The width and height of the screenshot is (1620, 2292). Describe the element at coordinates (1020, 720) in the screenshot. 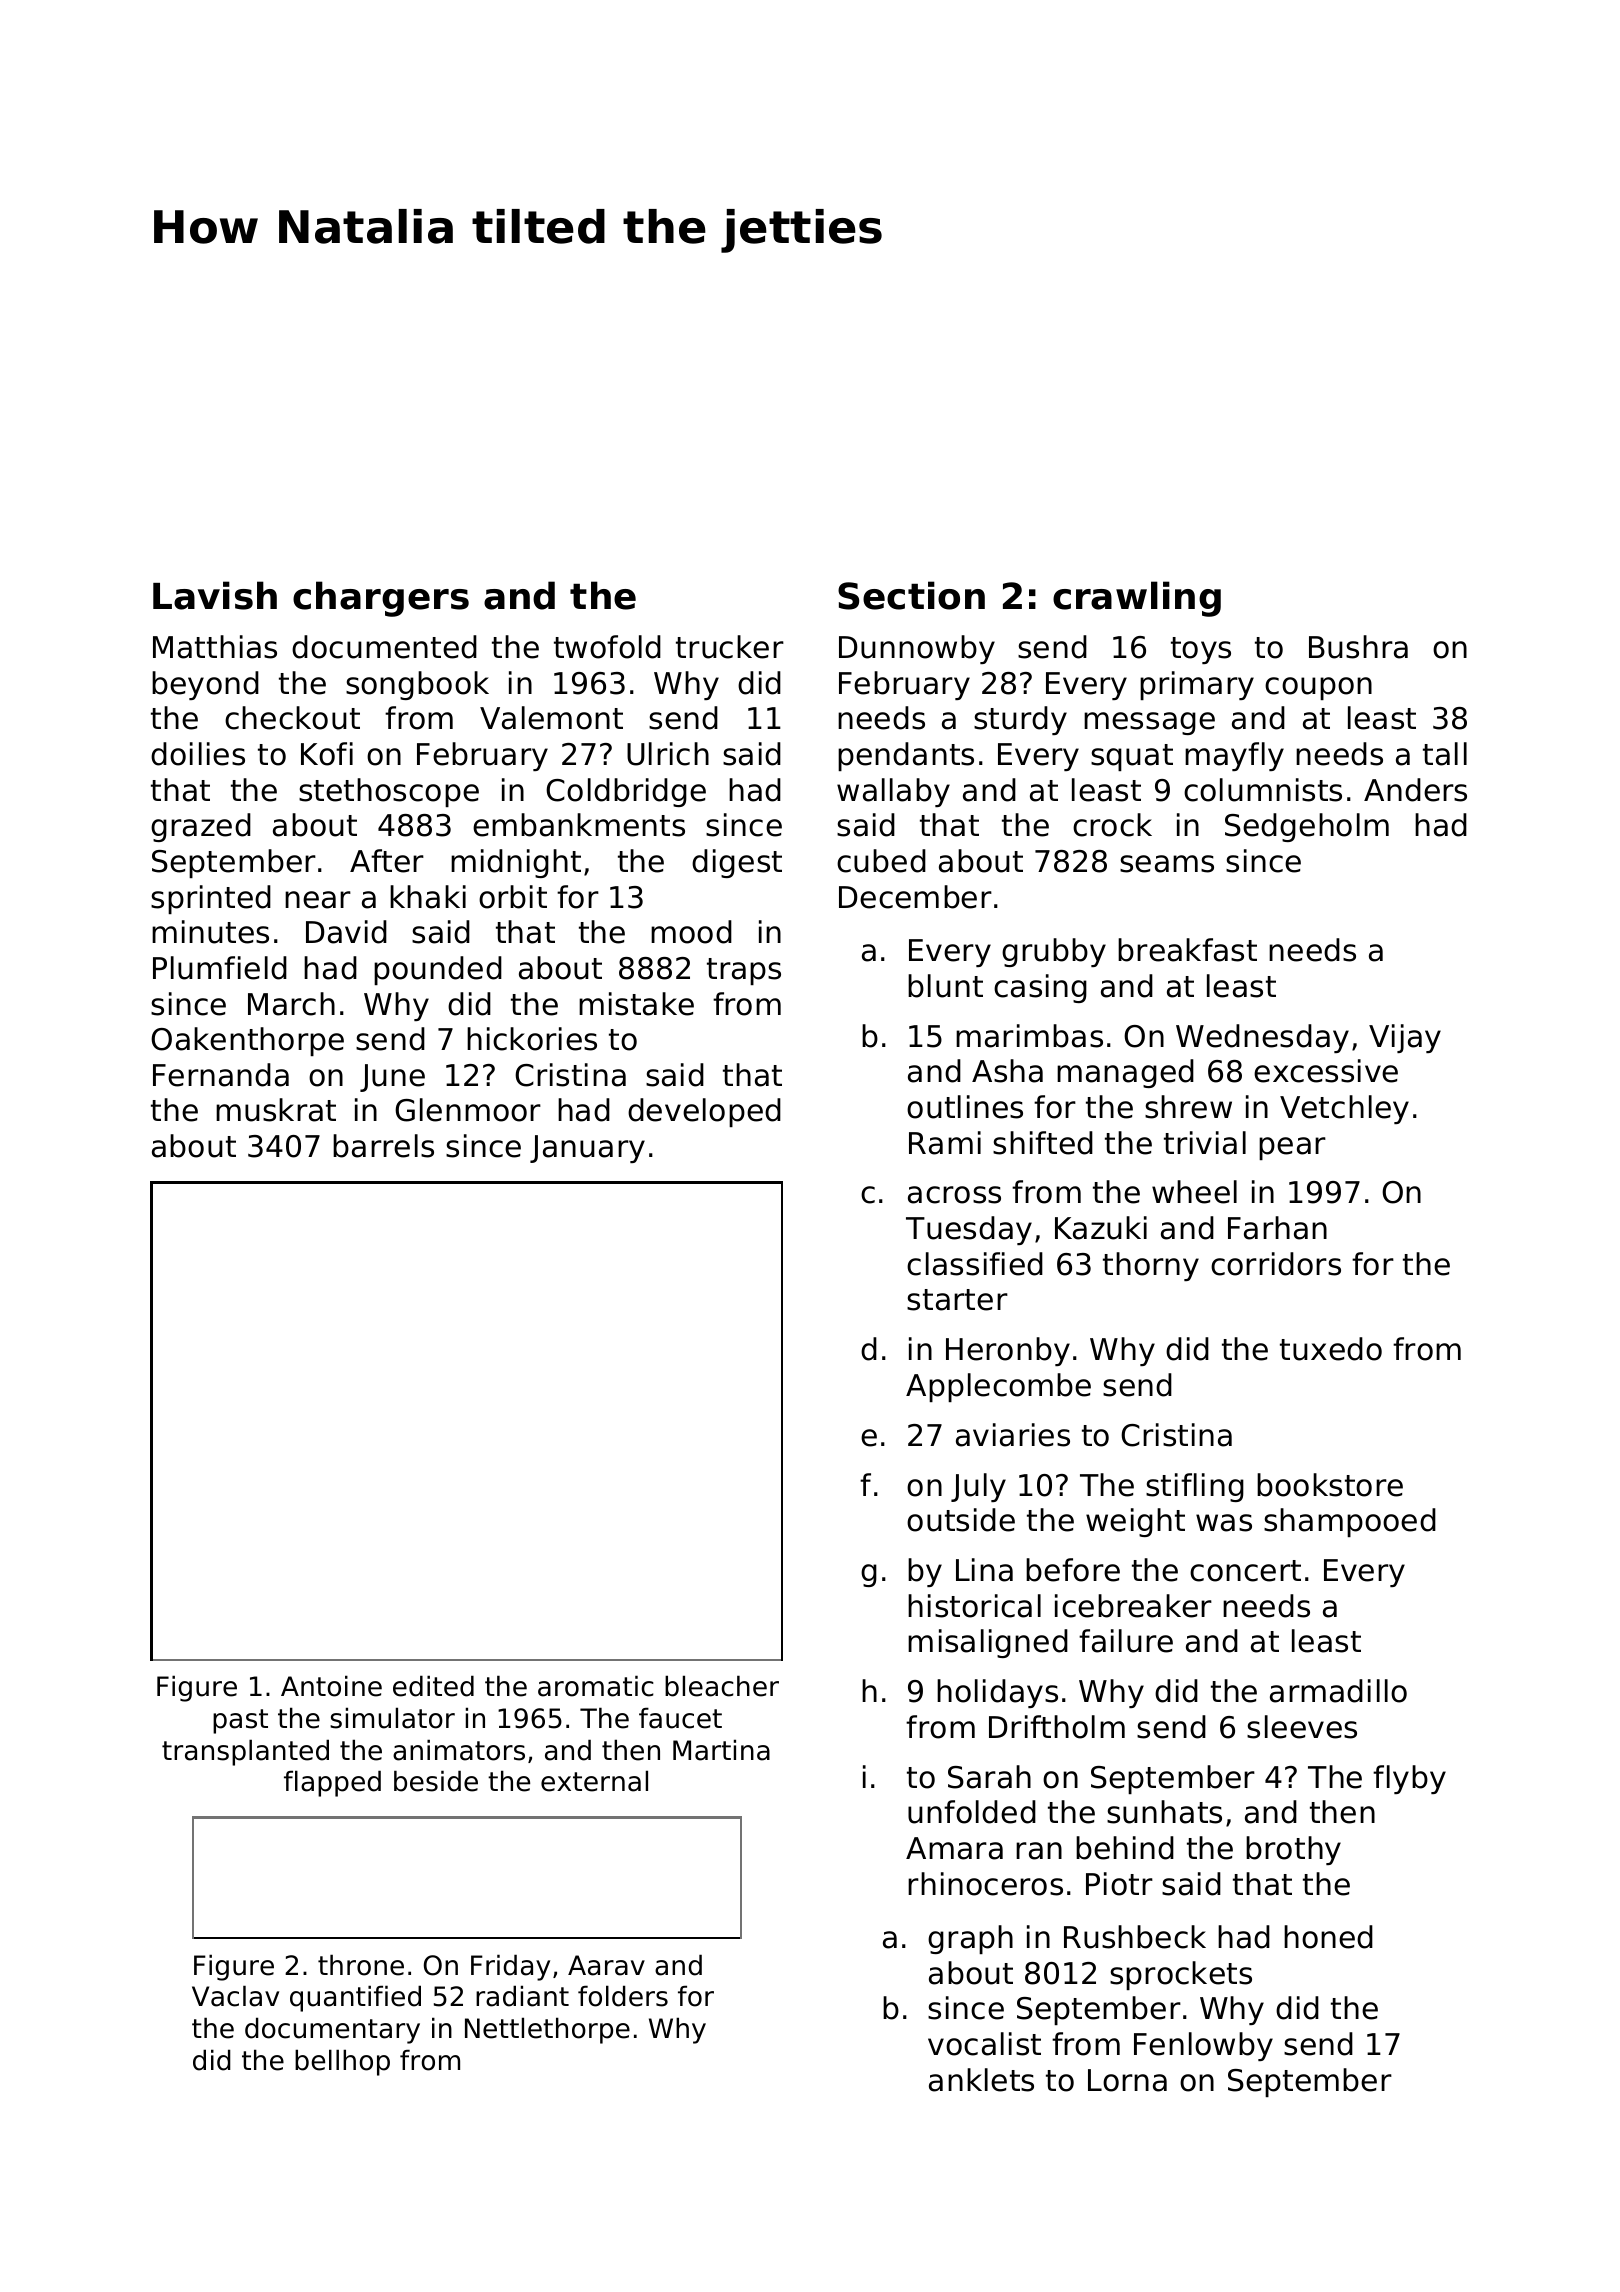

I see `sturdy` at that location.
